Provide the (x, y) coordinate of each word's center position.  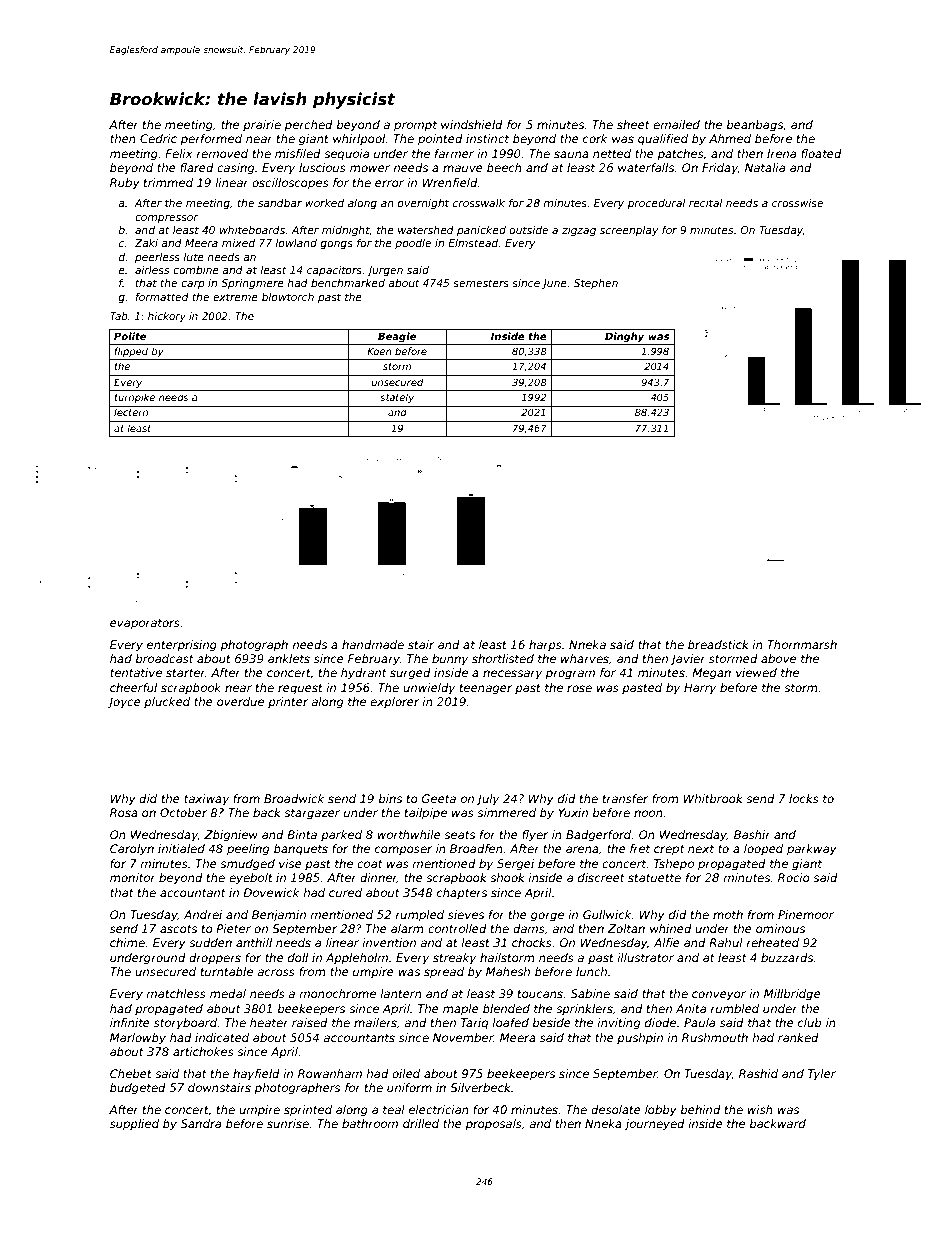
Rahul (726, 942)
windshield (472, 124)
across (276, 972)
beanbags (755, 126)
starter (185, 673)
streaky (454, 959)
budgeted (138, 1089)
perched (308, 126)
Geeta (439, 798)
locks (804, 798)
